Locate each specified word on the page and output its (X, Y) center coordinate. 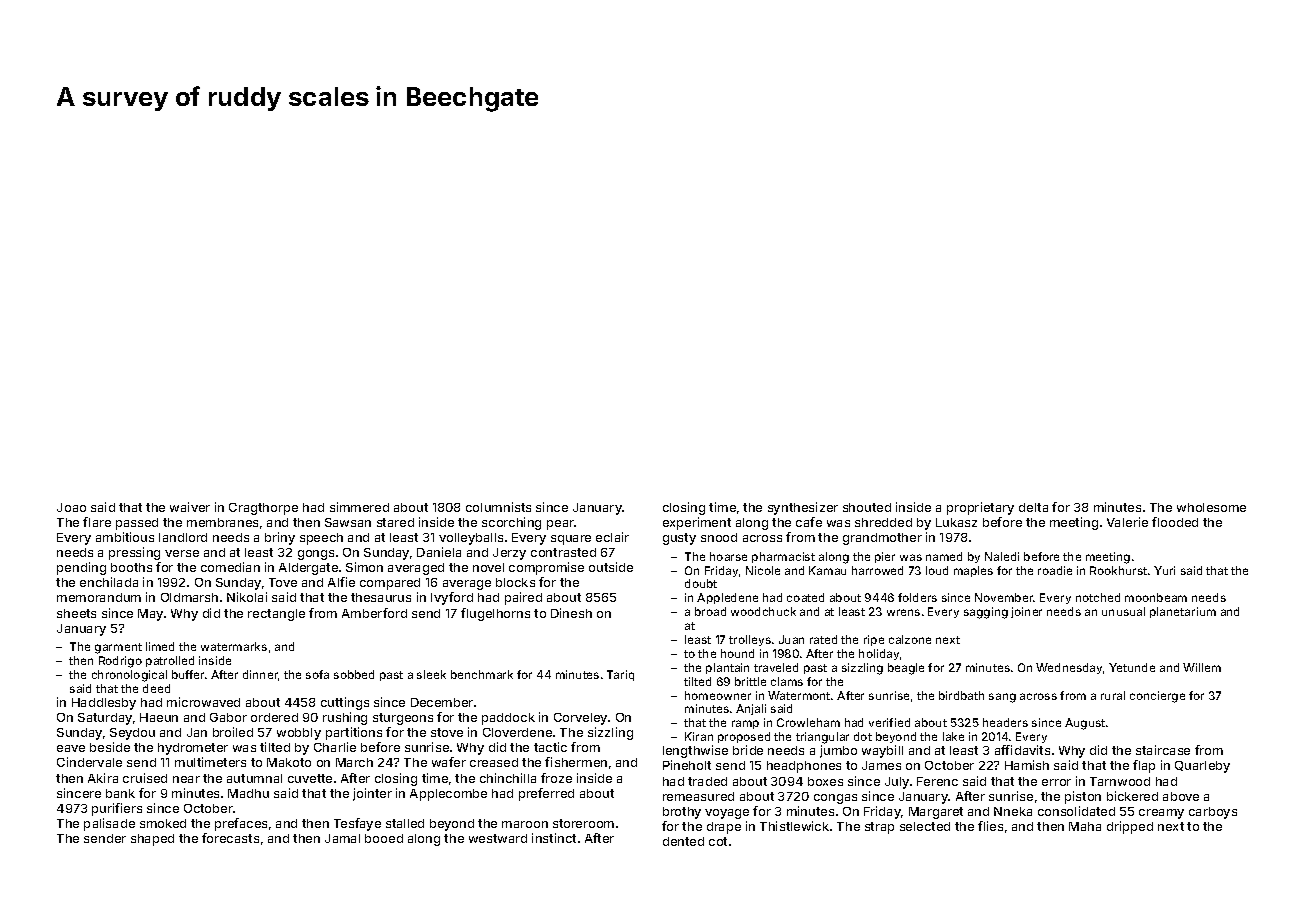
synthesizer (803, 508)
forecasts (230, 838)
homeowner (718, 695)
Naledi (1002, 556)
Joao (71, 507)
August (1085, 724)
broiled (233, 732)
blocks (515, 582)
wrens (903, 612)
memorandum (99, 597)
